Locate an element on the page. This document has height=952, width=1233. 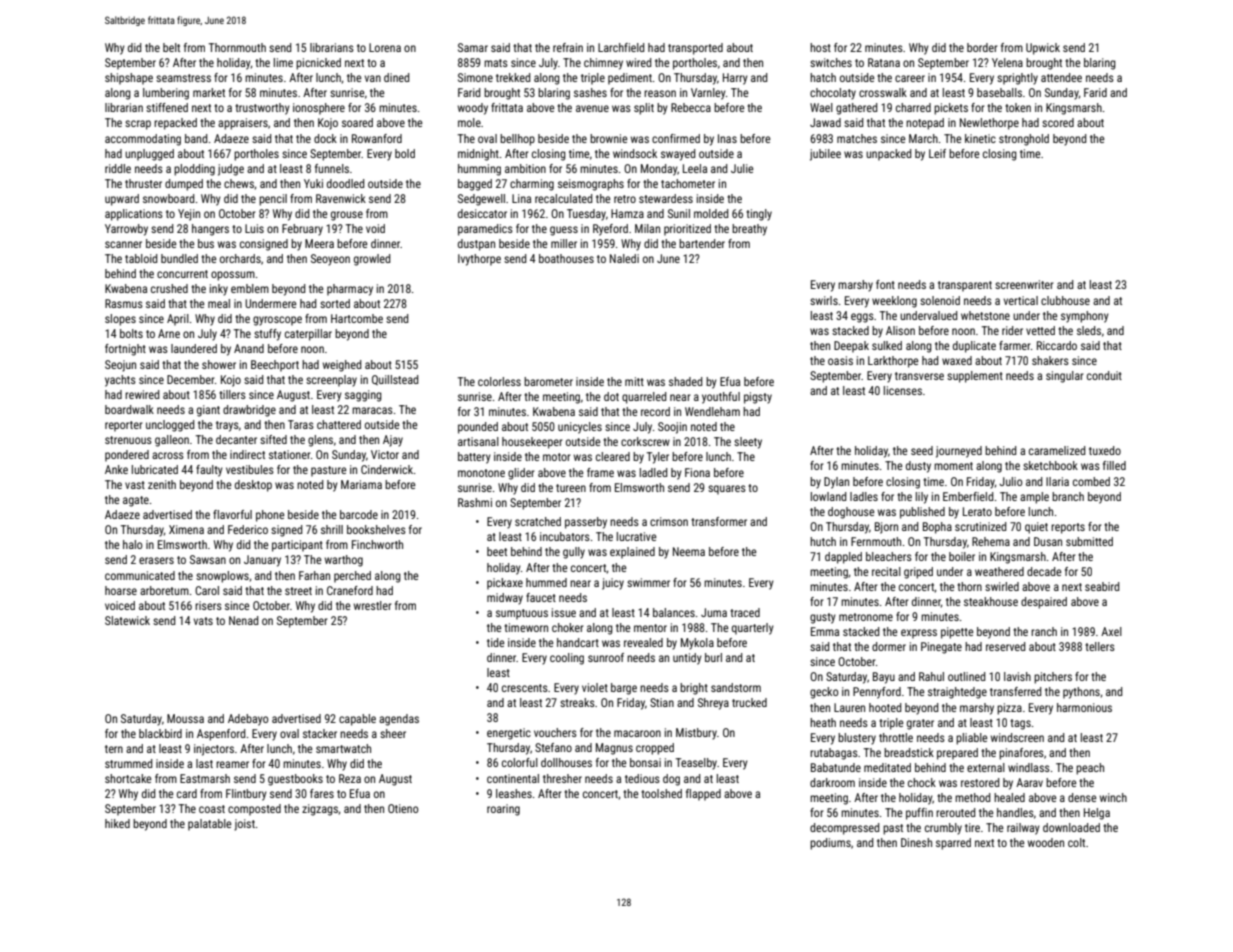
caterpillar is located at coordinates (308, 335).
